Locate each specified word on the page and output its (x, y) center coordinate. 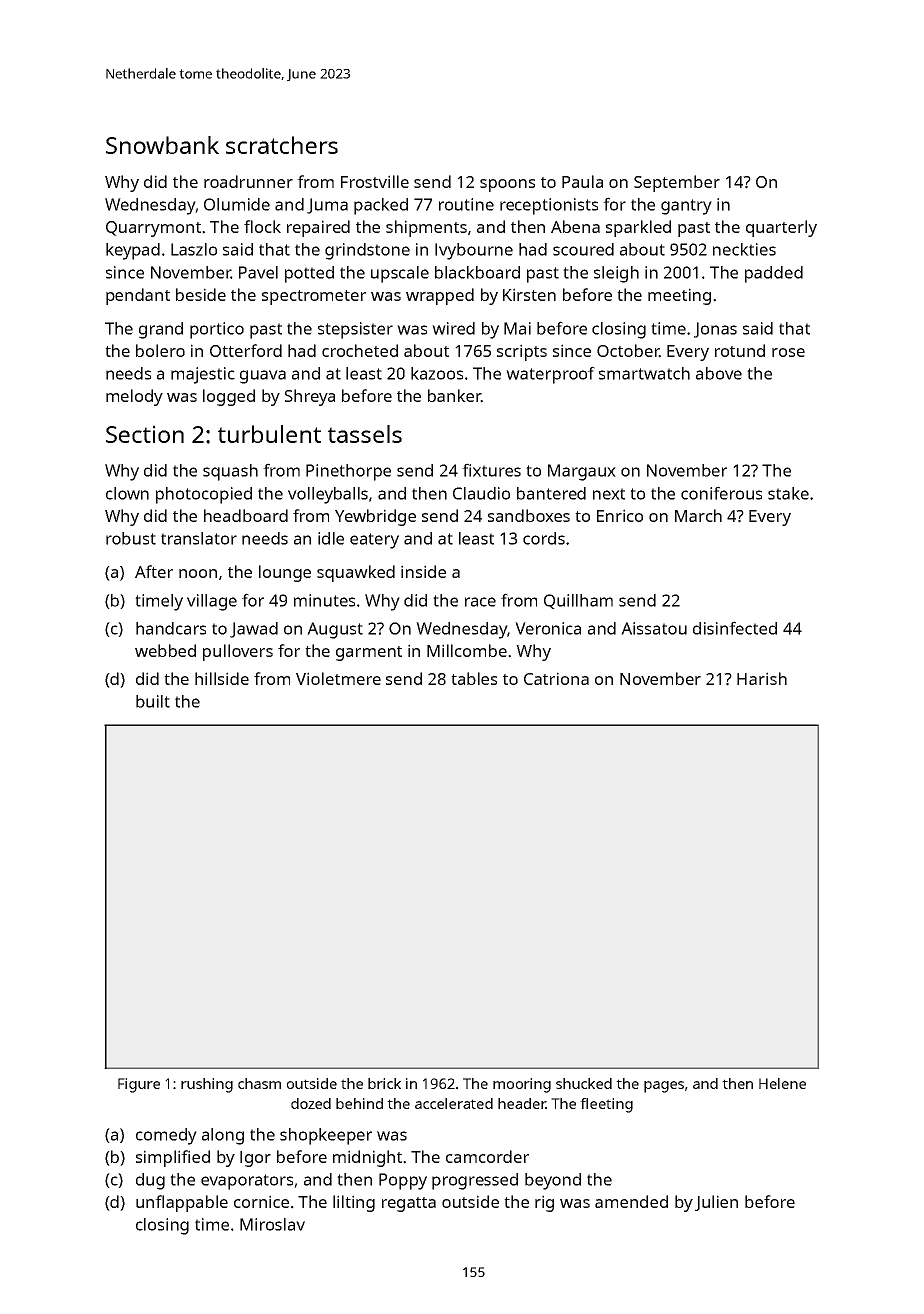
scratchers (282, 145)
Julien (716, 1203)
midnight (367, 1158)
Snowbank (162, 145)
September (677, 183)
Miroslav (272, 1224)
